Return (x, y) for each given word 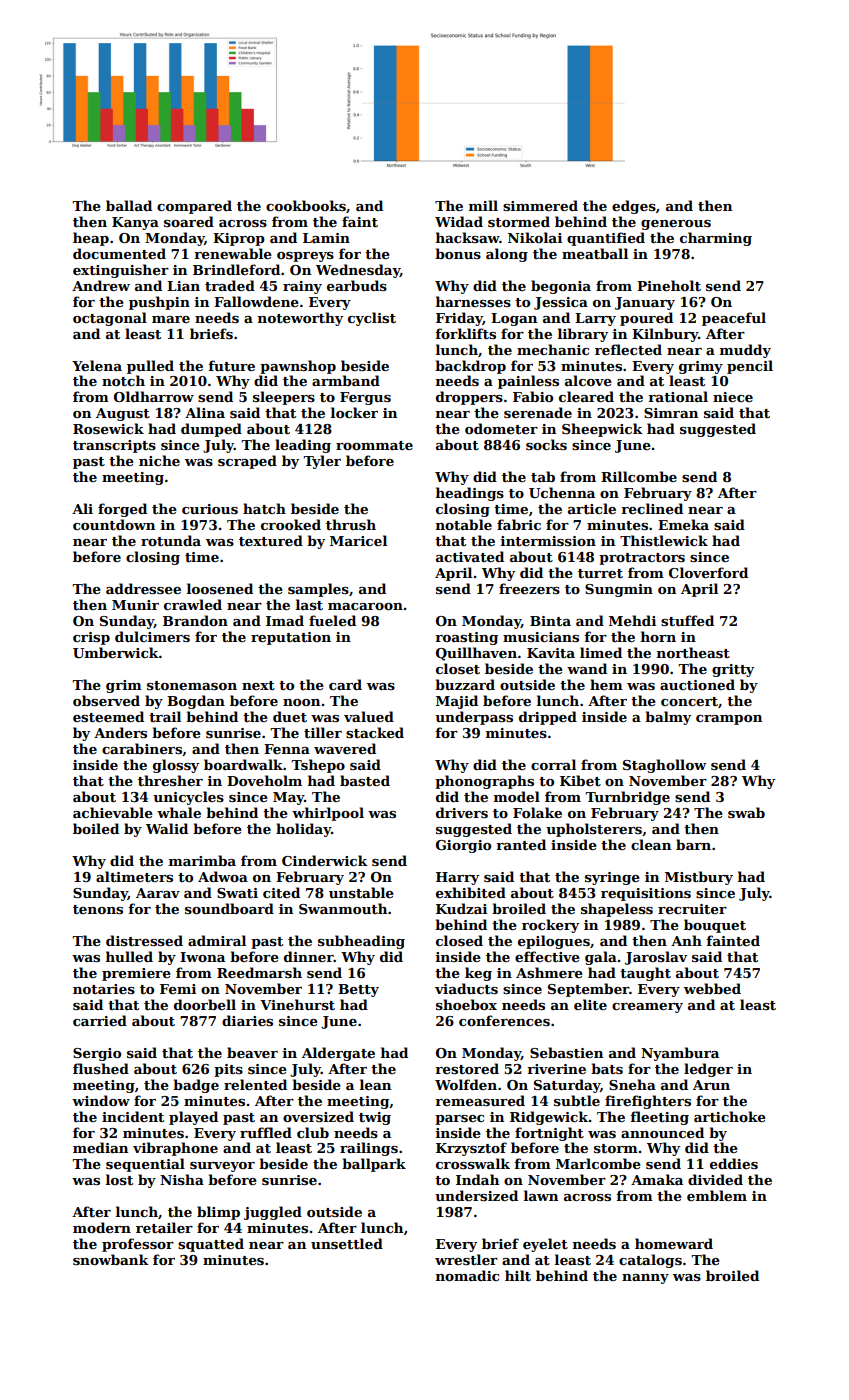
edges (634, 207)
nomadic (467, 1275)
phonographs (484, 782)
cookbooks (306, 205)
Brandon (195, 620)
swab (746, 812)
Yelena (97, 365)
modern (102, 1227)
